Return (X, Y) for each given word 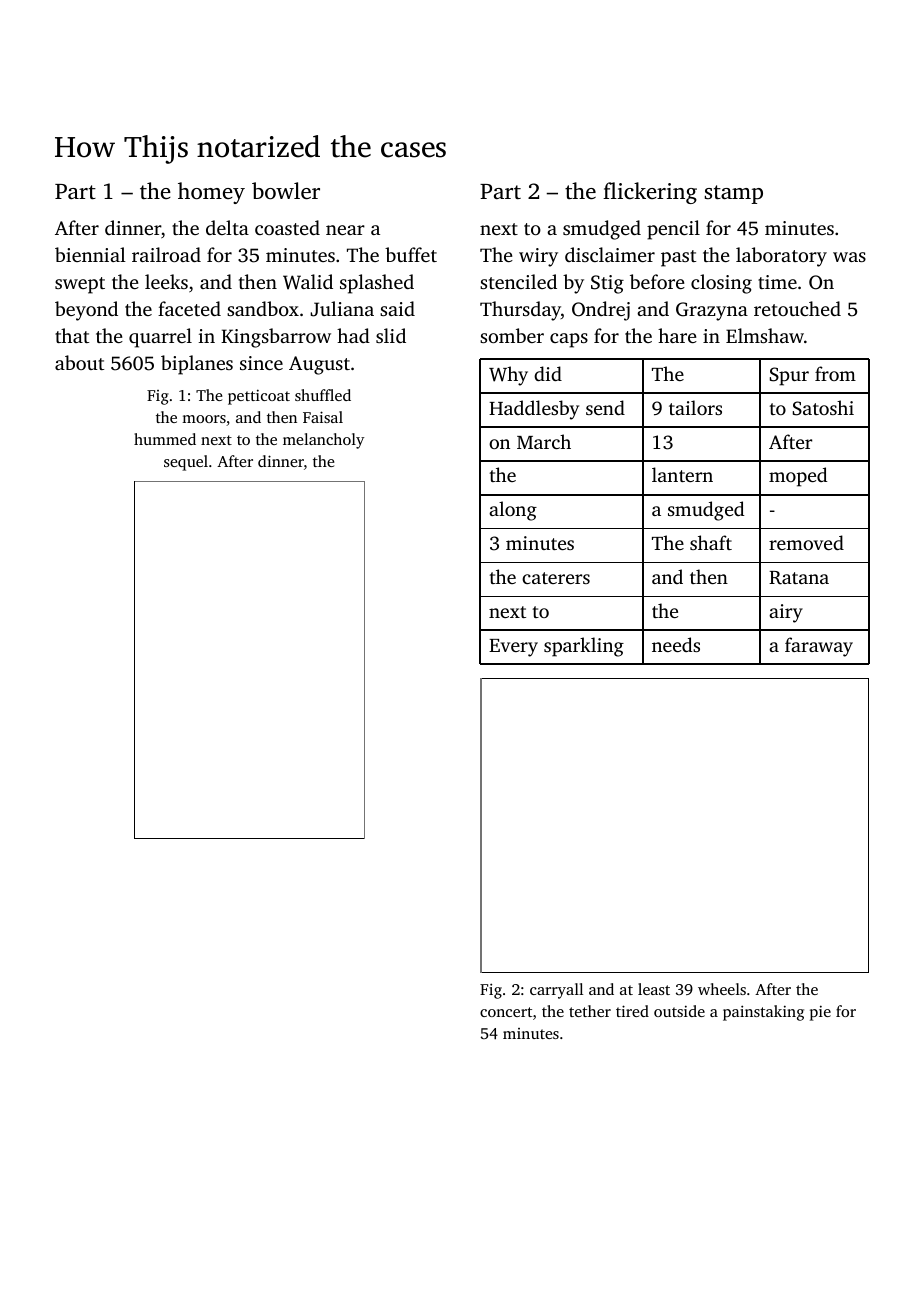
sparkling (584, 647)
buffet (411, 254)
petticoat (259, 397)
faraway (819, 647)
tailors (695, 407)
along (513, 511)
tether (590, 1011)
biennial (90, 254)
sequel (186, 463)
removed (806, 542)
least (654, 989)
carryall (556, 991)
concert (506, 1012)
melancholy (323, 441)
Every (513, 648)
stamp (734, 194)
